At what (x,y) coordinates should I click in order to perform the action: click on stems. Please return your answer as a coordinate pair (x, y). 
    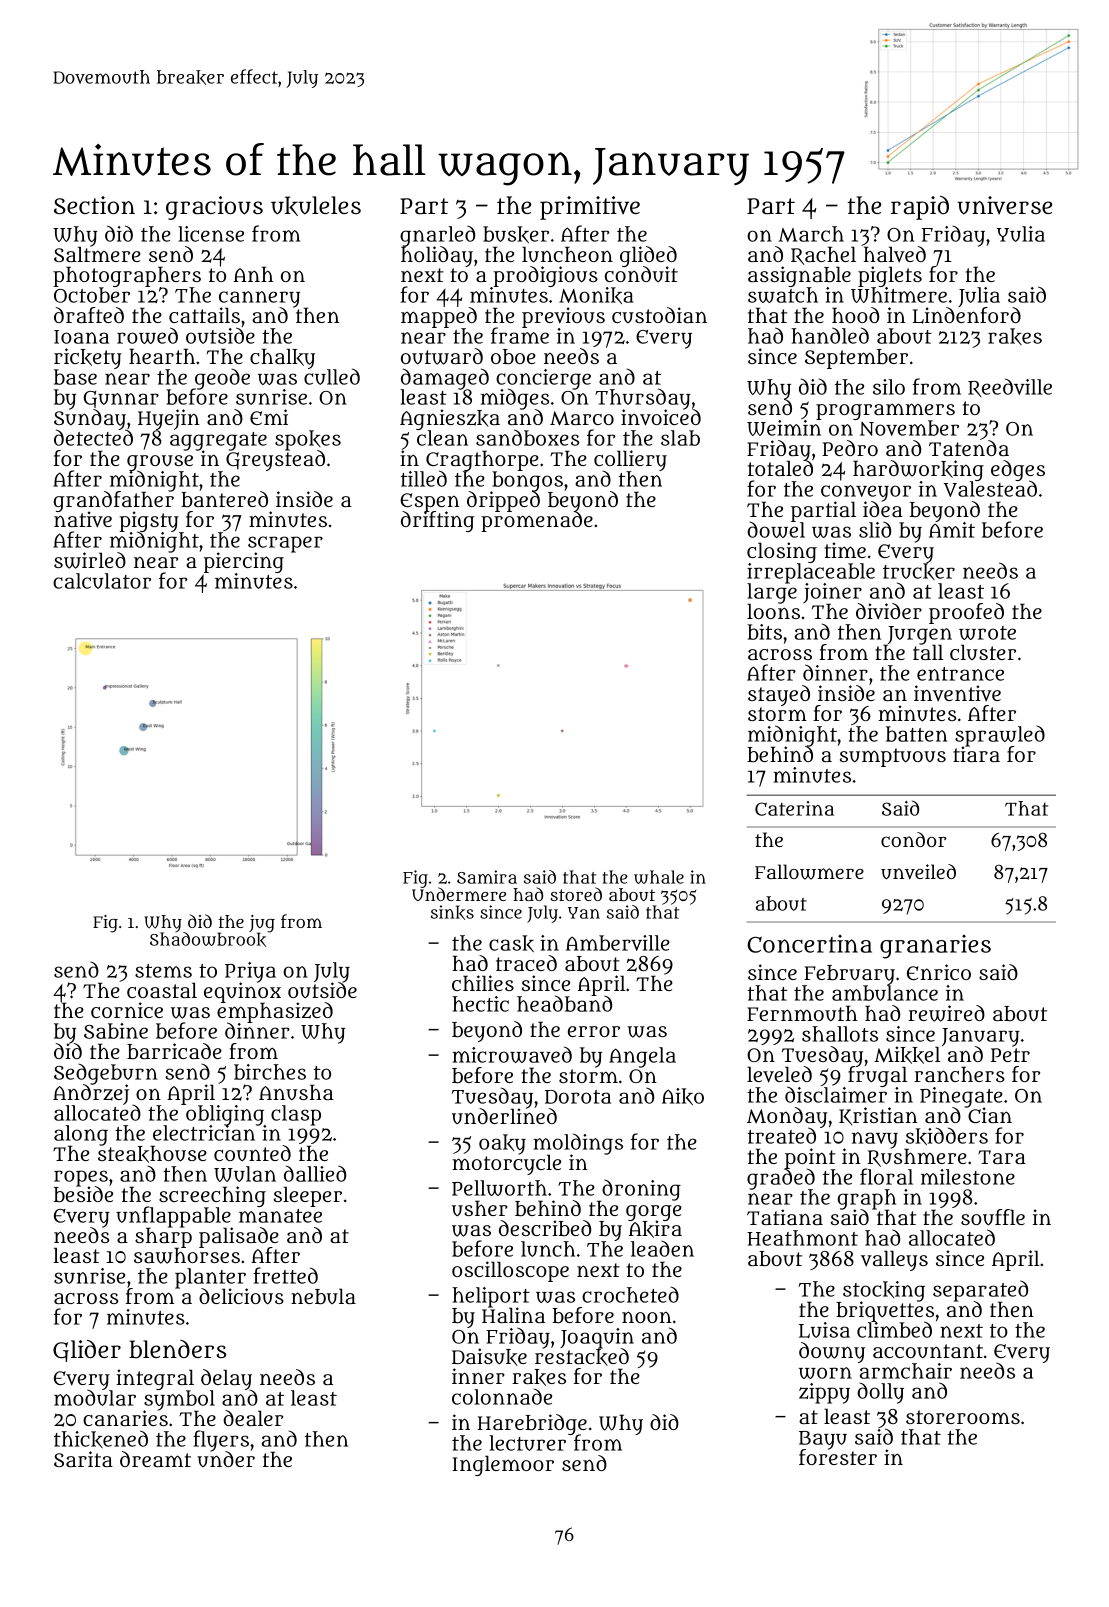
    Looking at the image, I should click on (163, 971).
